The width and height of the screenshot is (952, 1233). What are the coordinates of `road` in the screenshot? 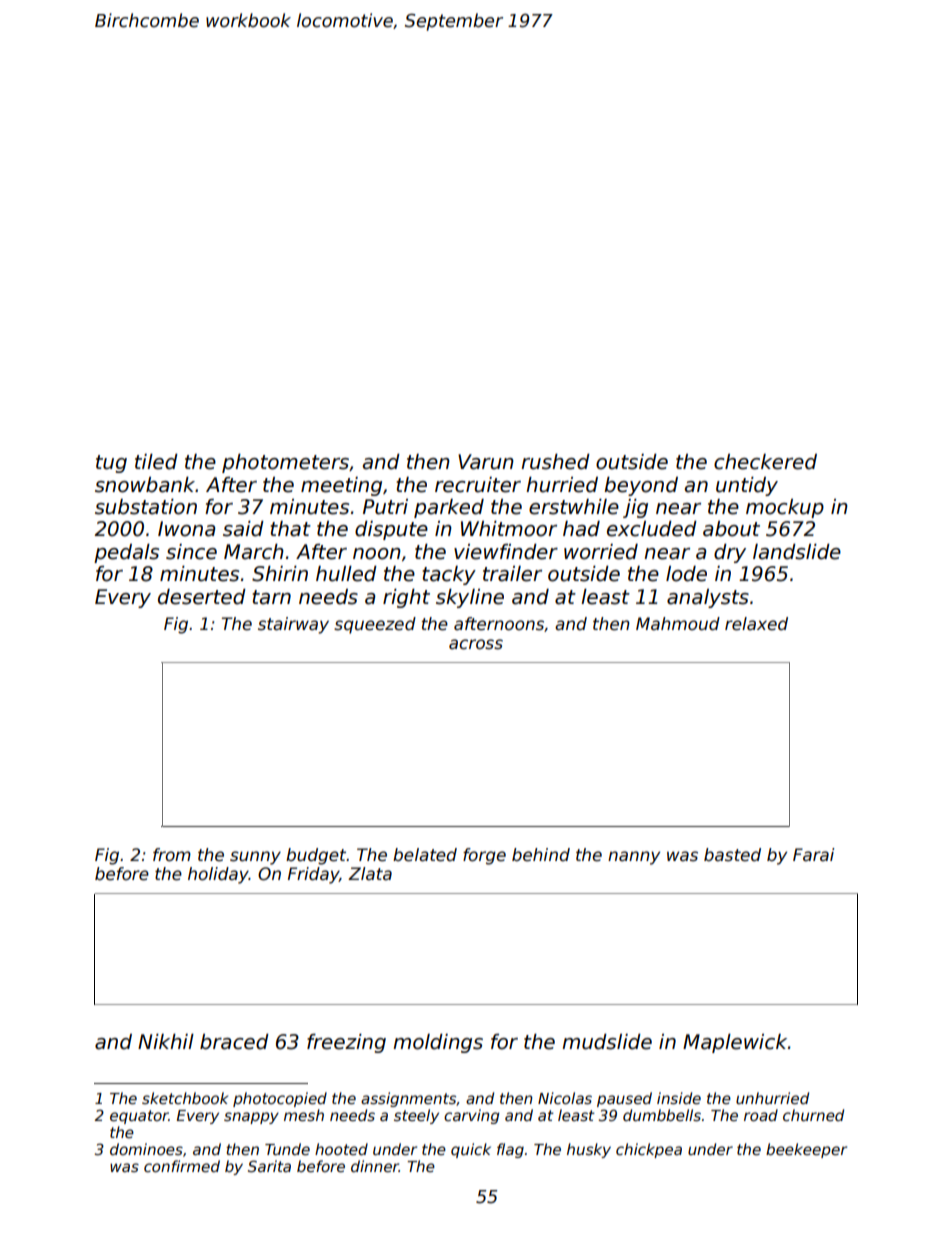 It's located at (761, 1115).
